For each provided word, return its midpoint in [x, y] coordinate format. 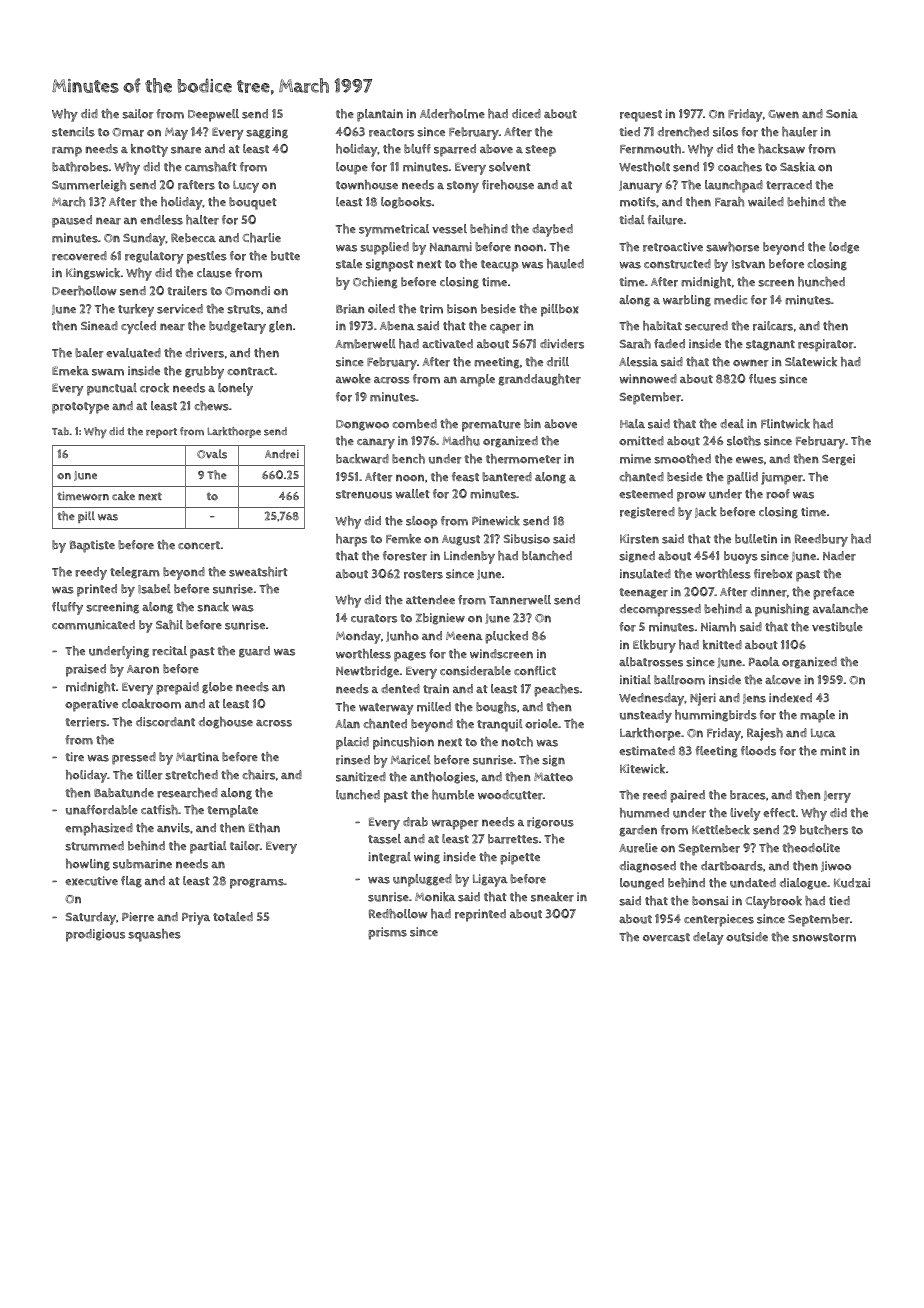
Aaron [143, 669]
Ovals [212, 454]
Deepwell [213, 115]
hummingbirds [716, 716]
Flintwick [785, 424]
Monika [435, 897]
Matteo [553, 777]
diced [526, 113]
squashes [154, 935]
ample [477, 380]
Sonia [842, 114]
